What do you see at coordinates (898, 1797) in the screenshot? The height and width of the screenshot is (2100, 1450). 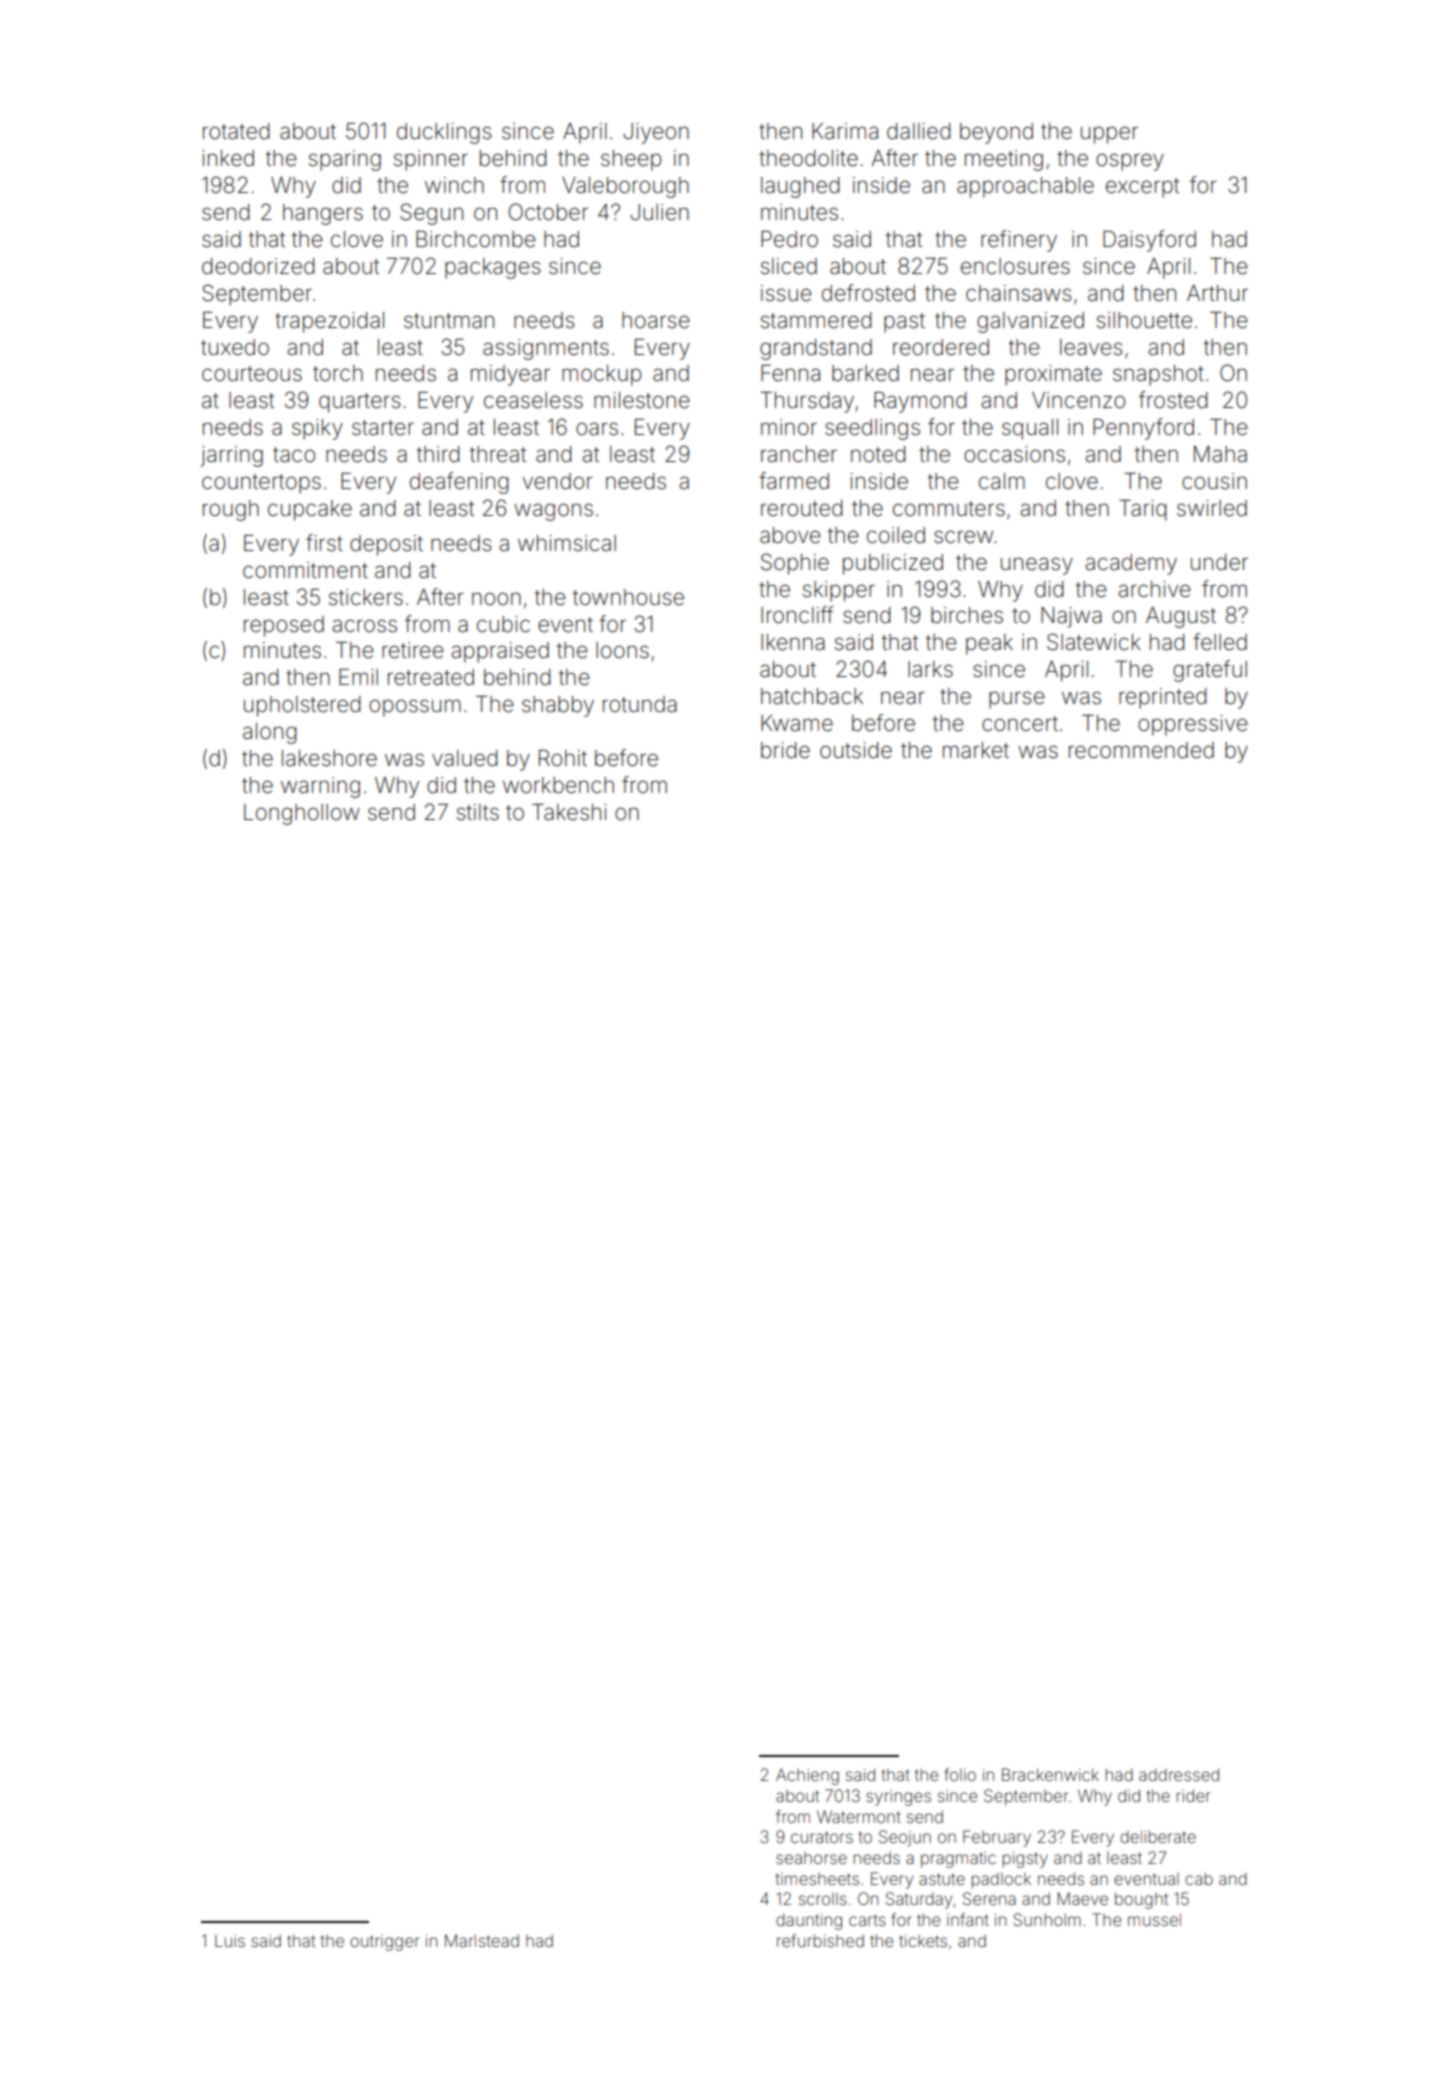 I see `syringes` at bounding box center [898, 1797].
